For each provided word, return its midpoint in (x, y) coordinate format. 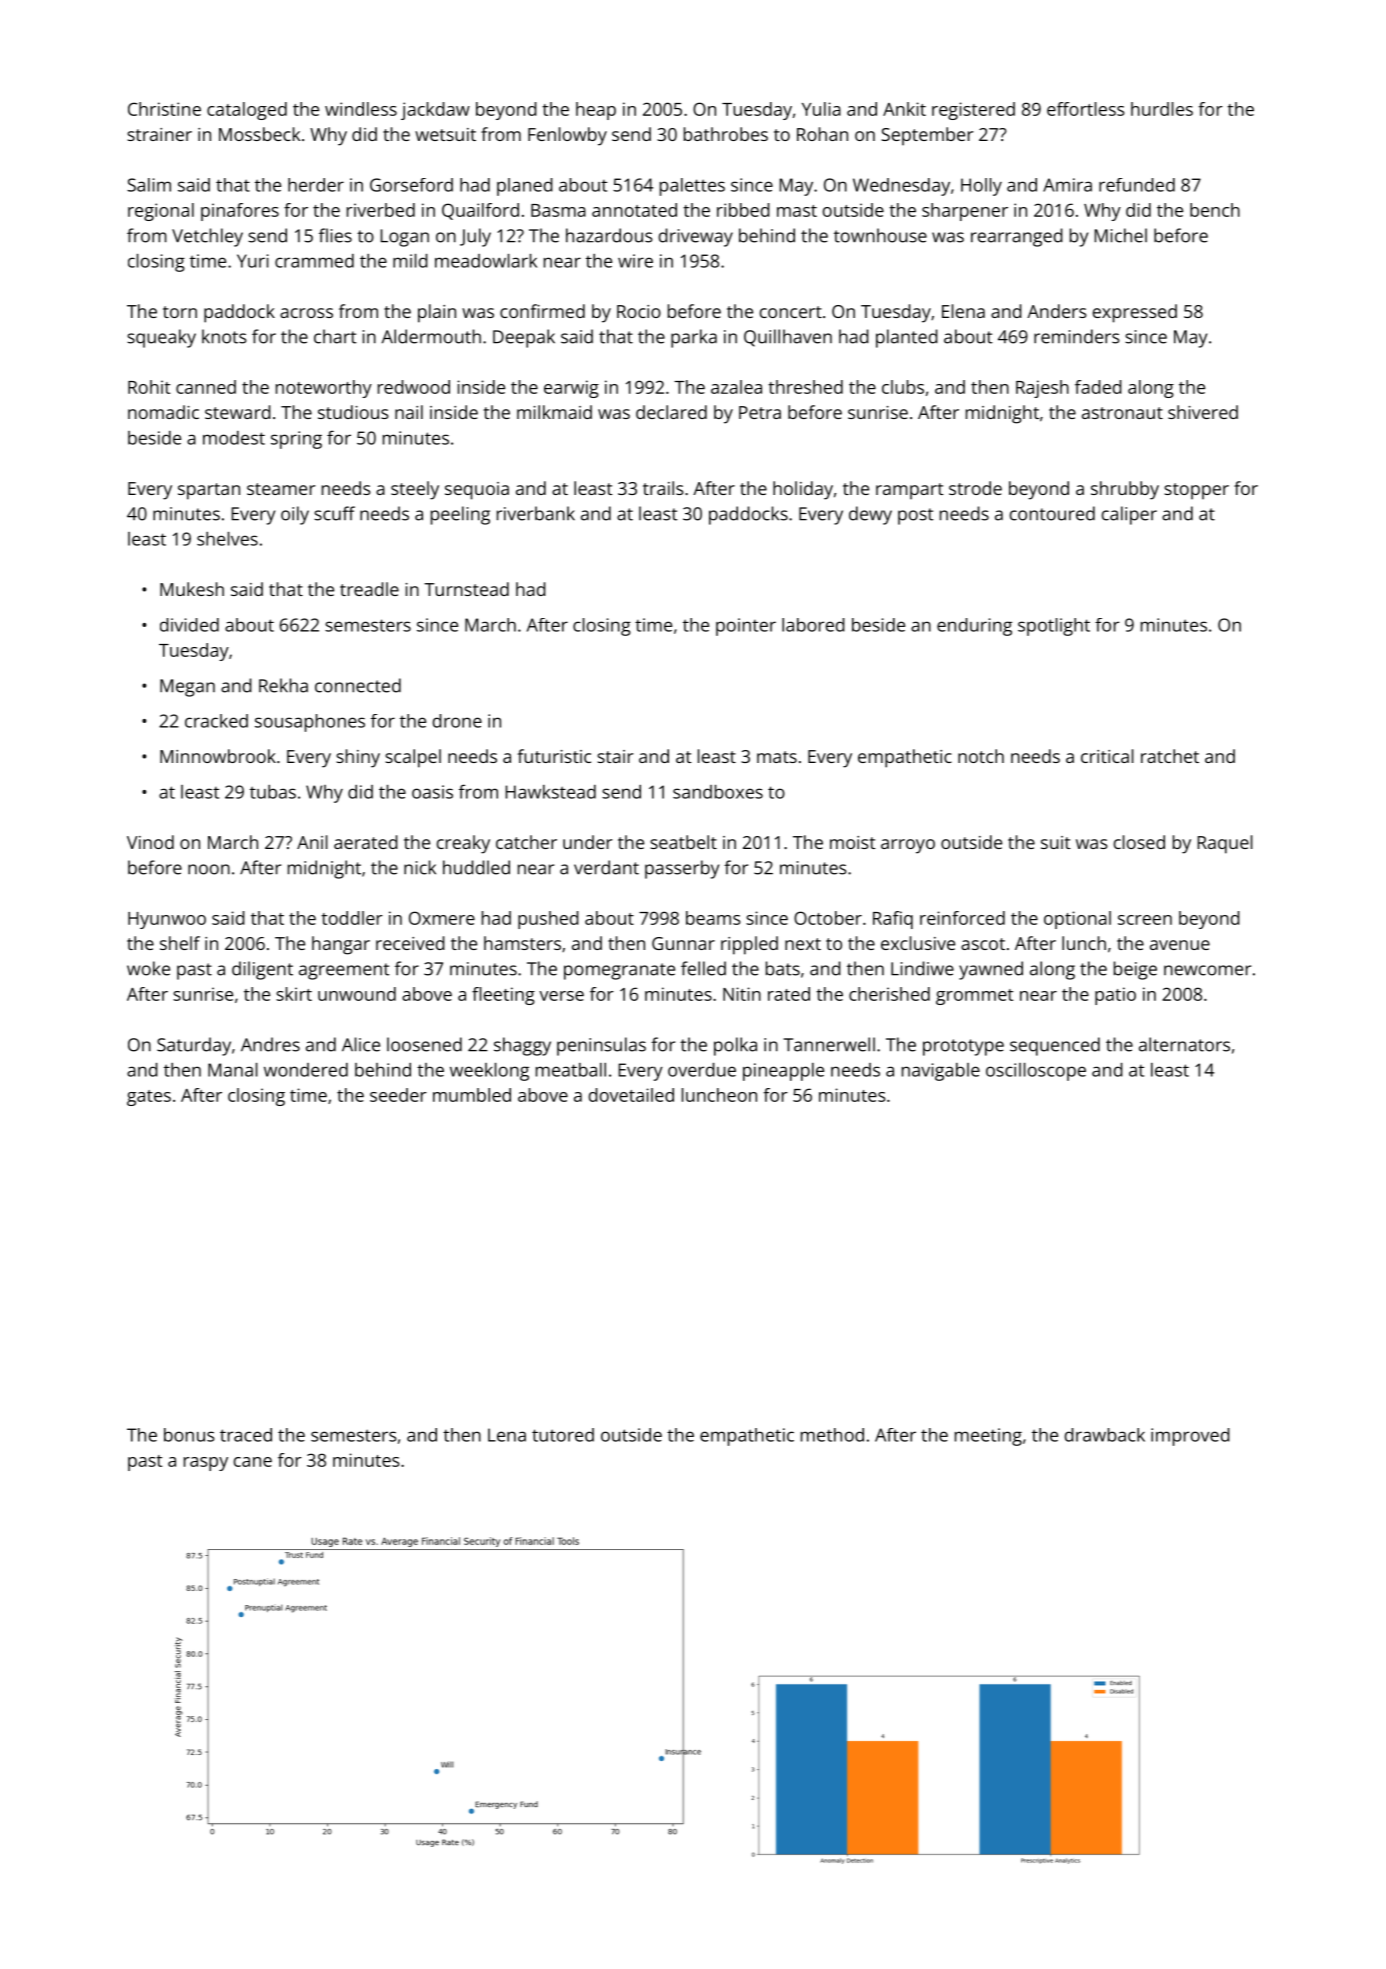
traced (246, 1435)
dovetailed (631, 1095)
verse (561, 996)
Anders (1057, 311)
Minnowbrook (218, 756)
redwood (414, 387)
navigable (941, 1072)
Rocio (639, 311)
